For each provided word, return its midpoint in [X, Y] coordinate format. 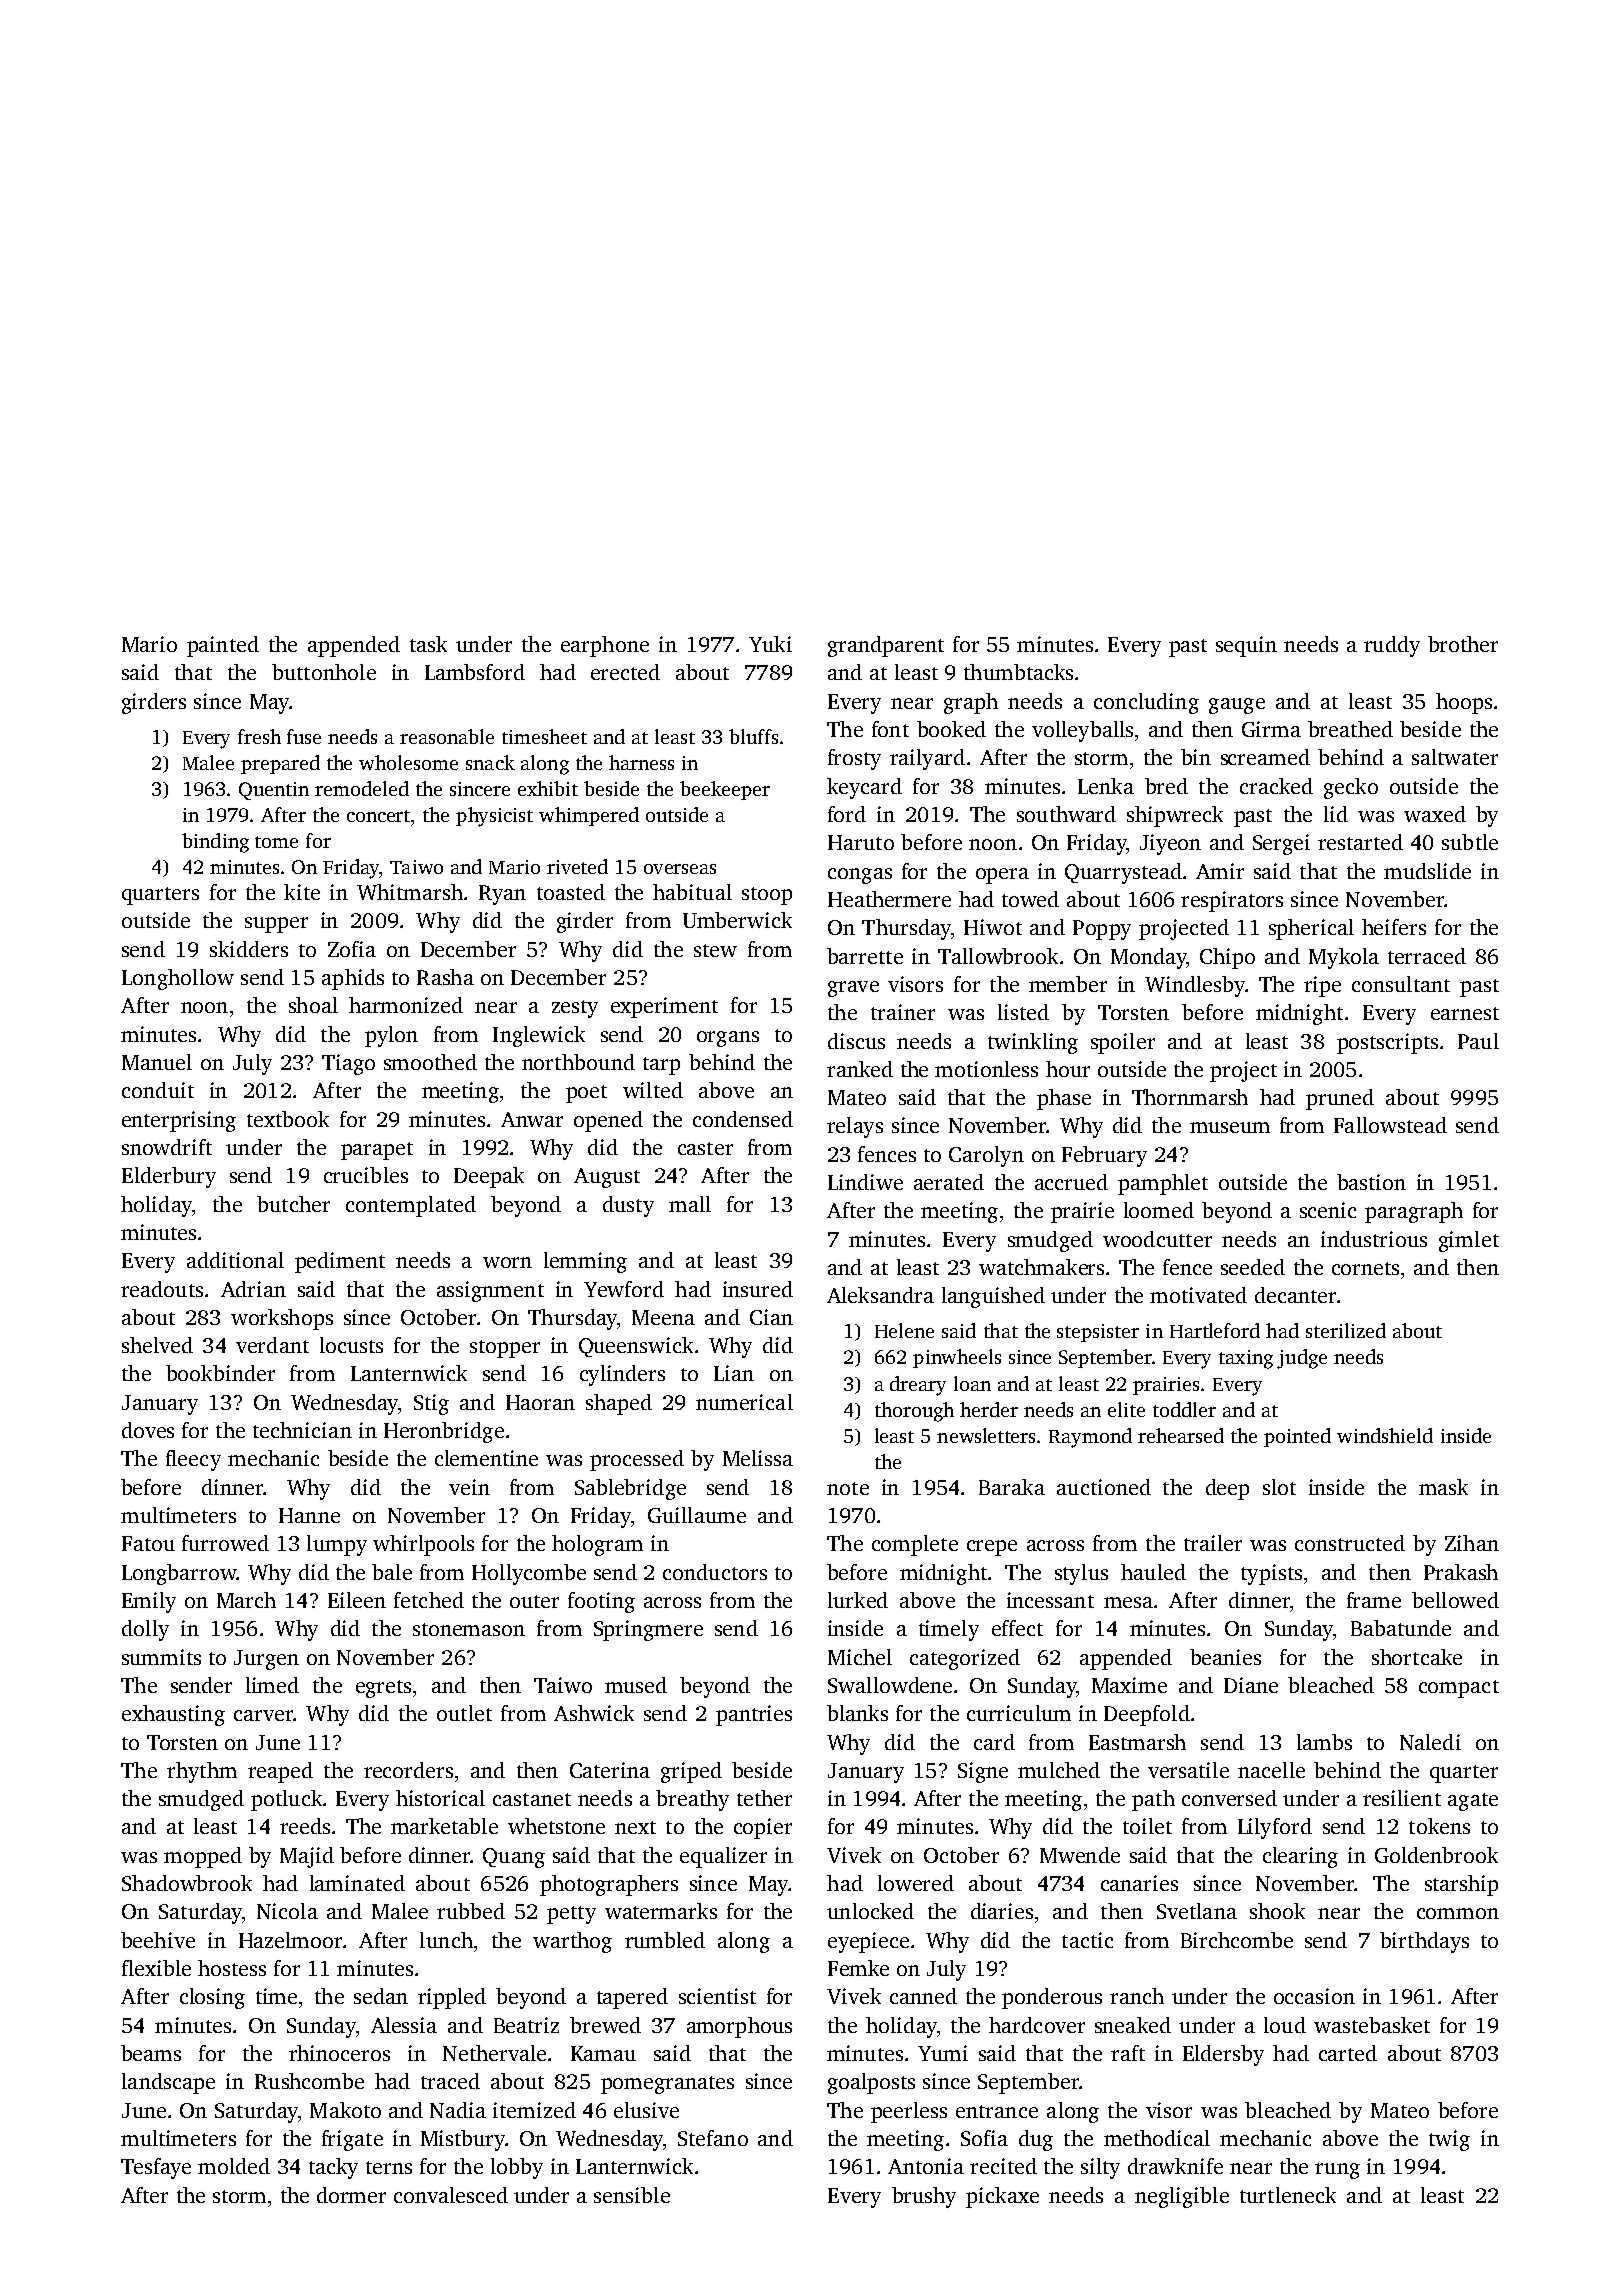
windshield [1385, 1435]
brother [1463, 644]
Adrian [253, 1289]
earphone [605, 646]
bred [1166, 786]
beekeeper [725, 790]
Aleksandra [880, 1295]
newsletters [986, 1435]
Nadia [458, 2110]
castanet [532, 1799]
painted [223, 646]
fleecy [193, 1460]
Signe [983, 1772]
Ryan [502, 895]
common [1458, 1913]
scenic [1328, 1210]
